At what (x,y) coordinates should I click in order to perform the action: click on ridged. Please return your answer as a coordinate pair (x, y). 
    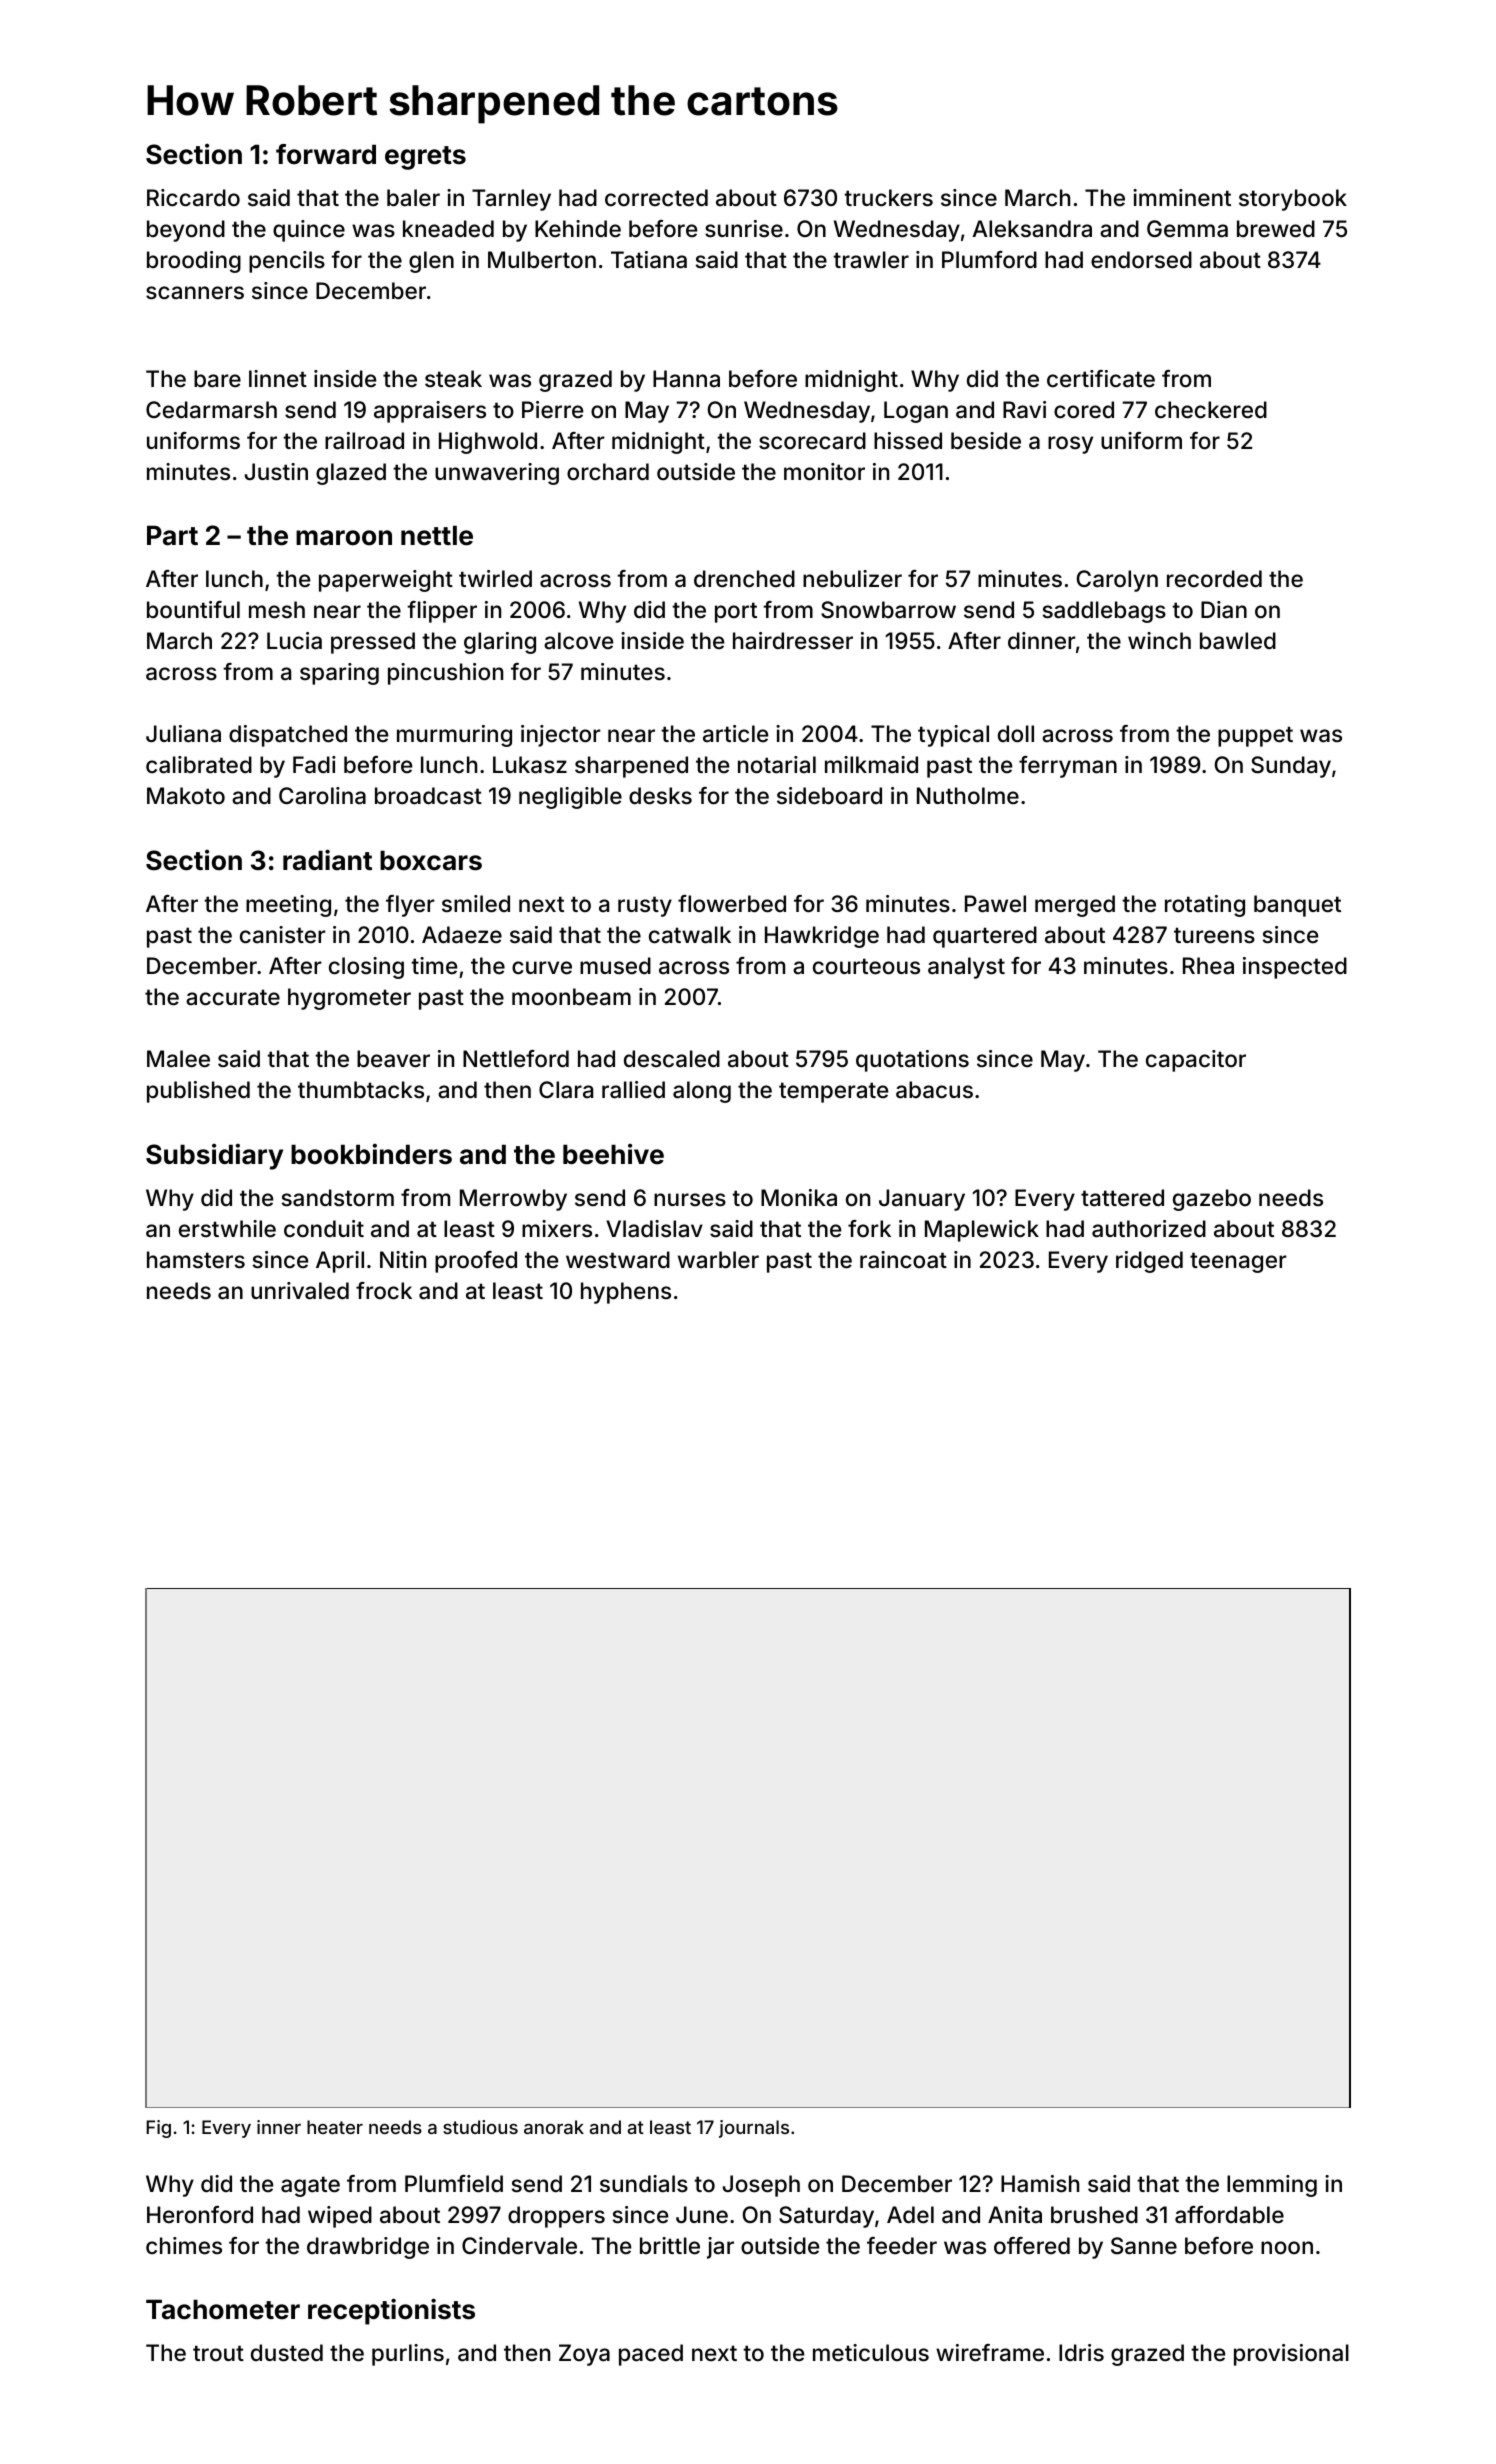
    Looking at the image, I should click on (1149, 1262).
